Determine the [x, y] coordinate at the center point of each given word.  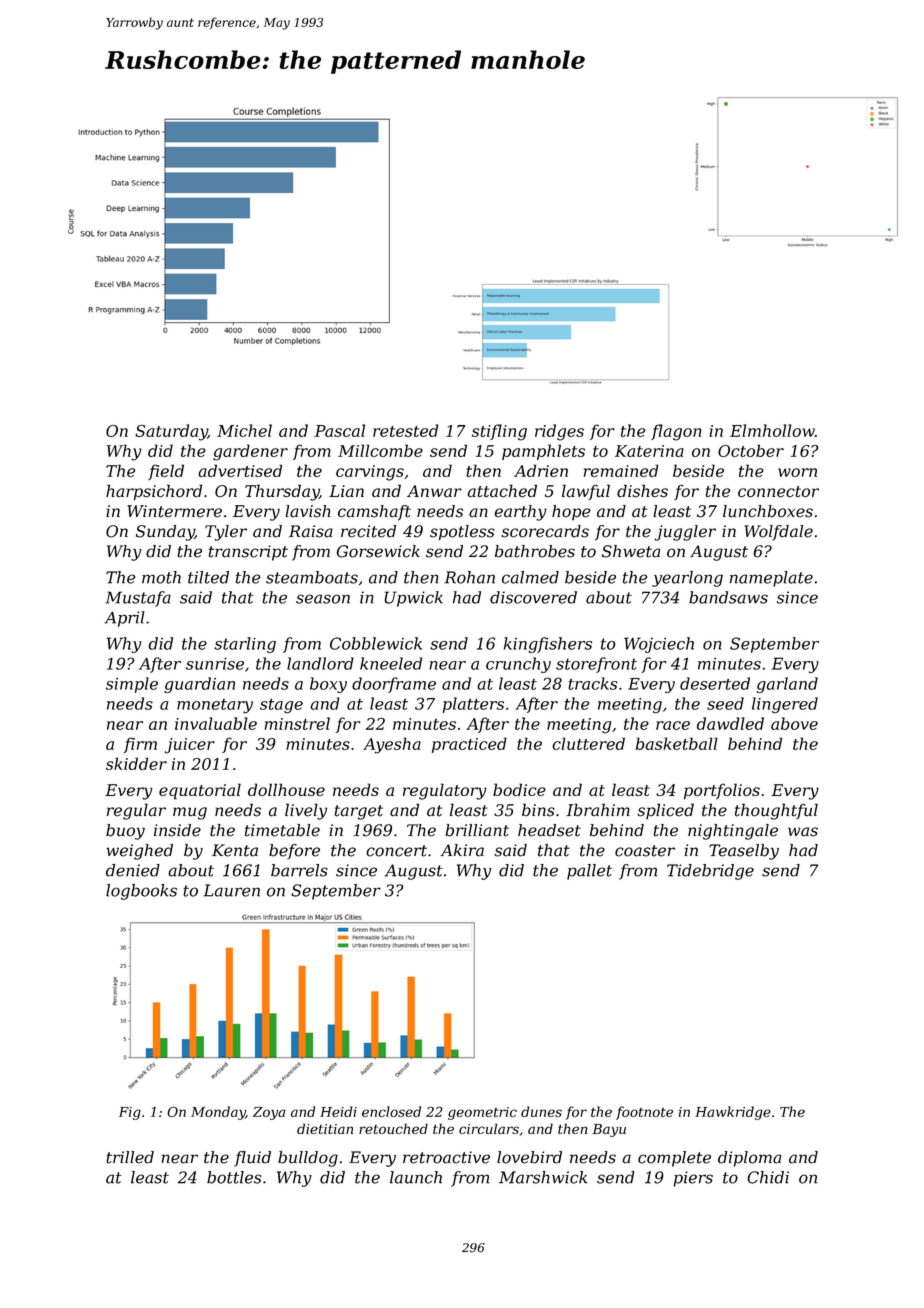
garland [787, 685]
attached [502, 491]
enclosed [391, 1111]
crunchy [518, 665]
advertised [240, 470]
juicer [190, 746]
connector [778, 492]
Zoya [269, 1113]
